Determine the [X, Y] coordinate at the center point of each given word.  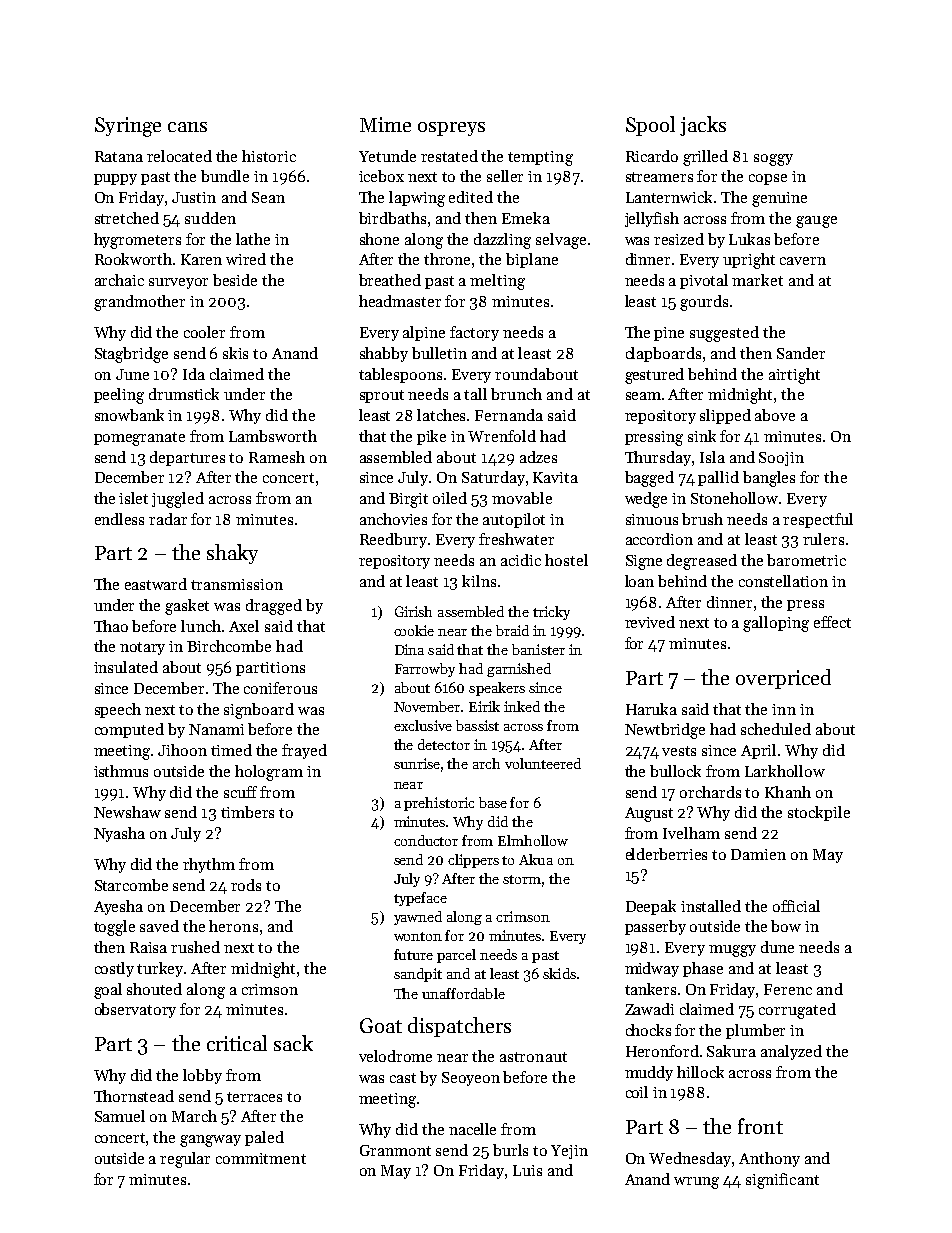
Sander [801, 353]
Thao [111, 626]
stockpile [819, 813]
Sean [268, 197]
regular [185, 1160]
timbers [247, 812]
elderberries [666, 854]
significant [782, 1181]
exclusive [423, 725]
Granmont [395, 1150]
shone [379, 239]
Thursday [658, 458]
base [493, 802]
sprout [382, 396]
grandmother [139, 303]
